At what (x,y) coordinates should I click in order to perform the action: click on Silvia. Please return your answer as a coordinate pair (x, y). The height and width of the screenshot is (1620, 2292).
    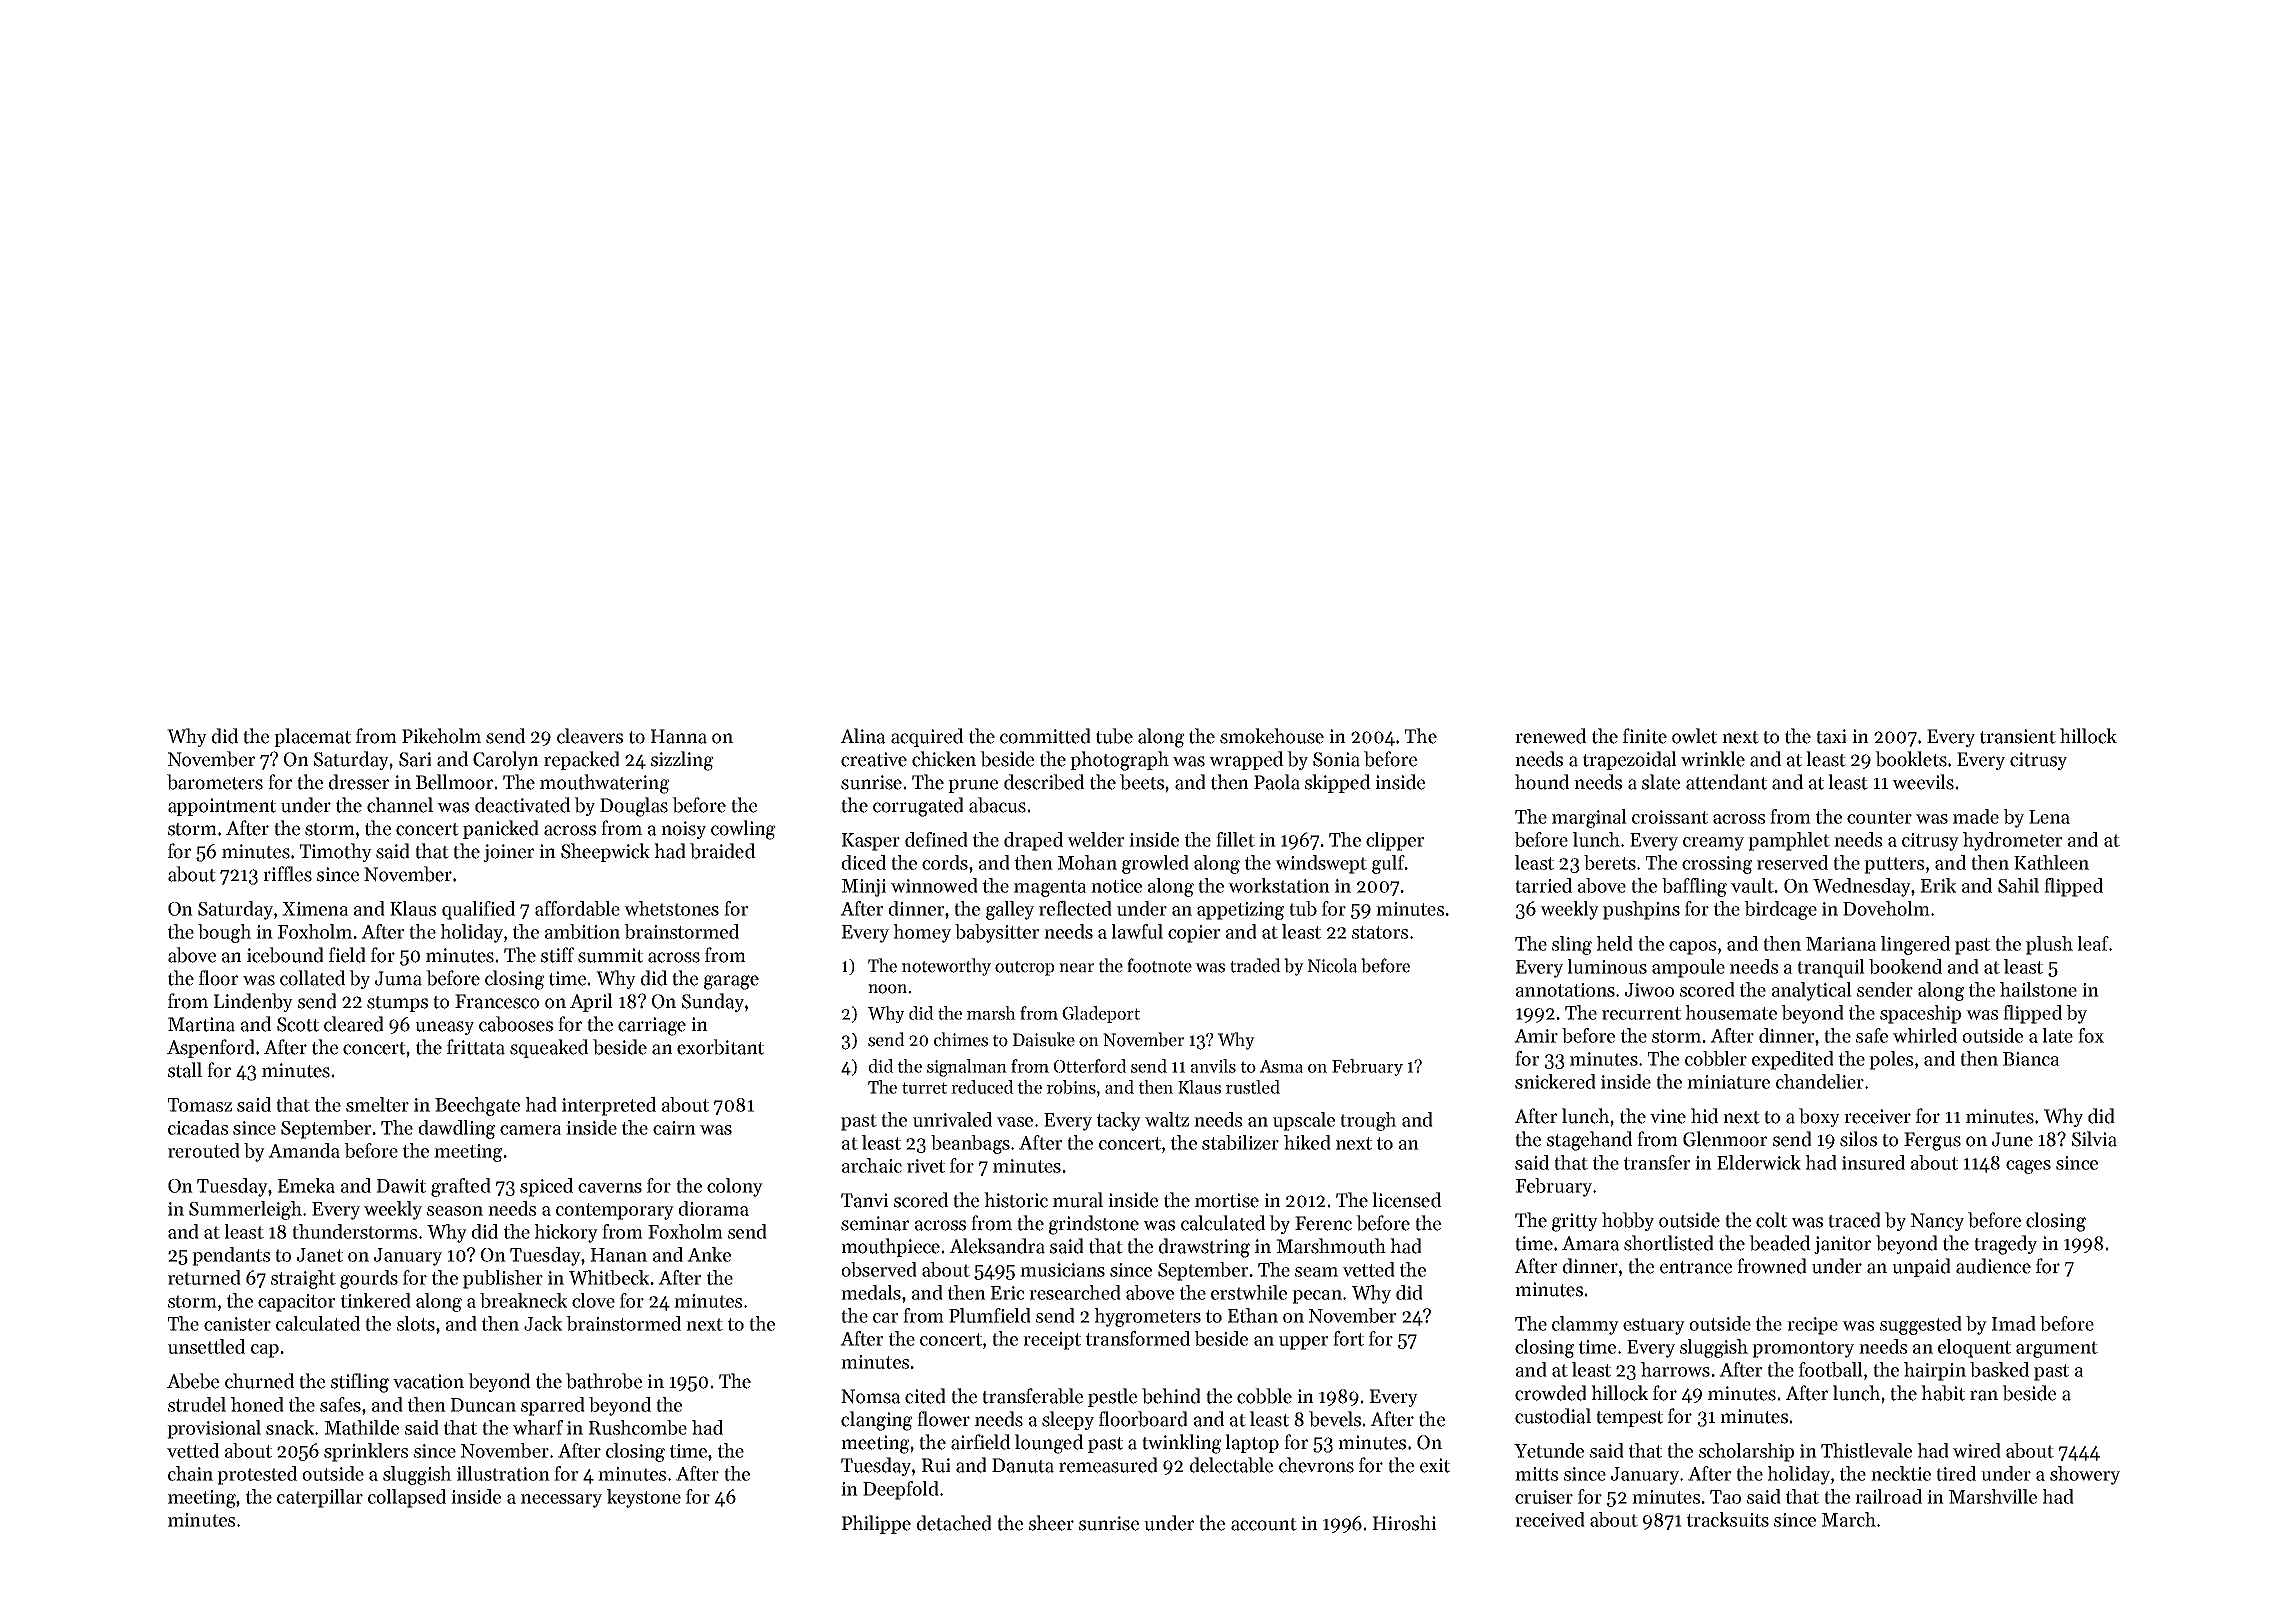
    Looking at the image, I should click on (2094, 1139).
